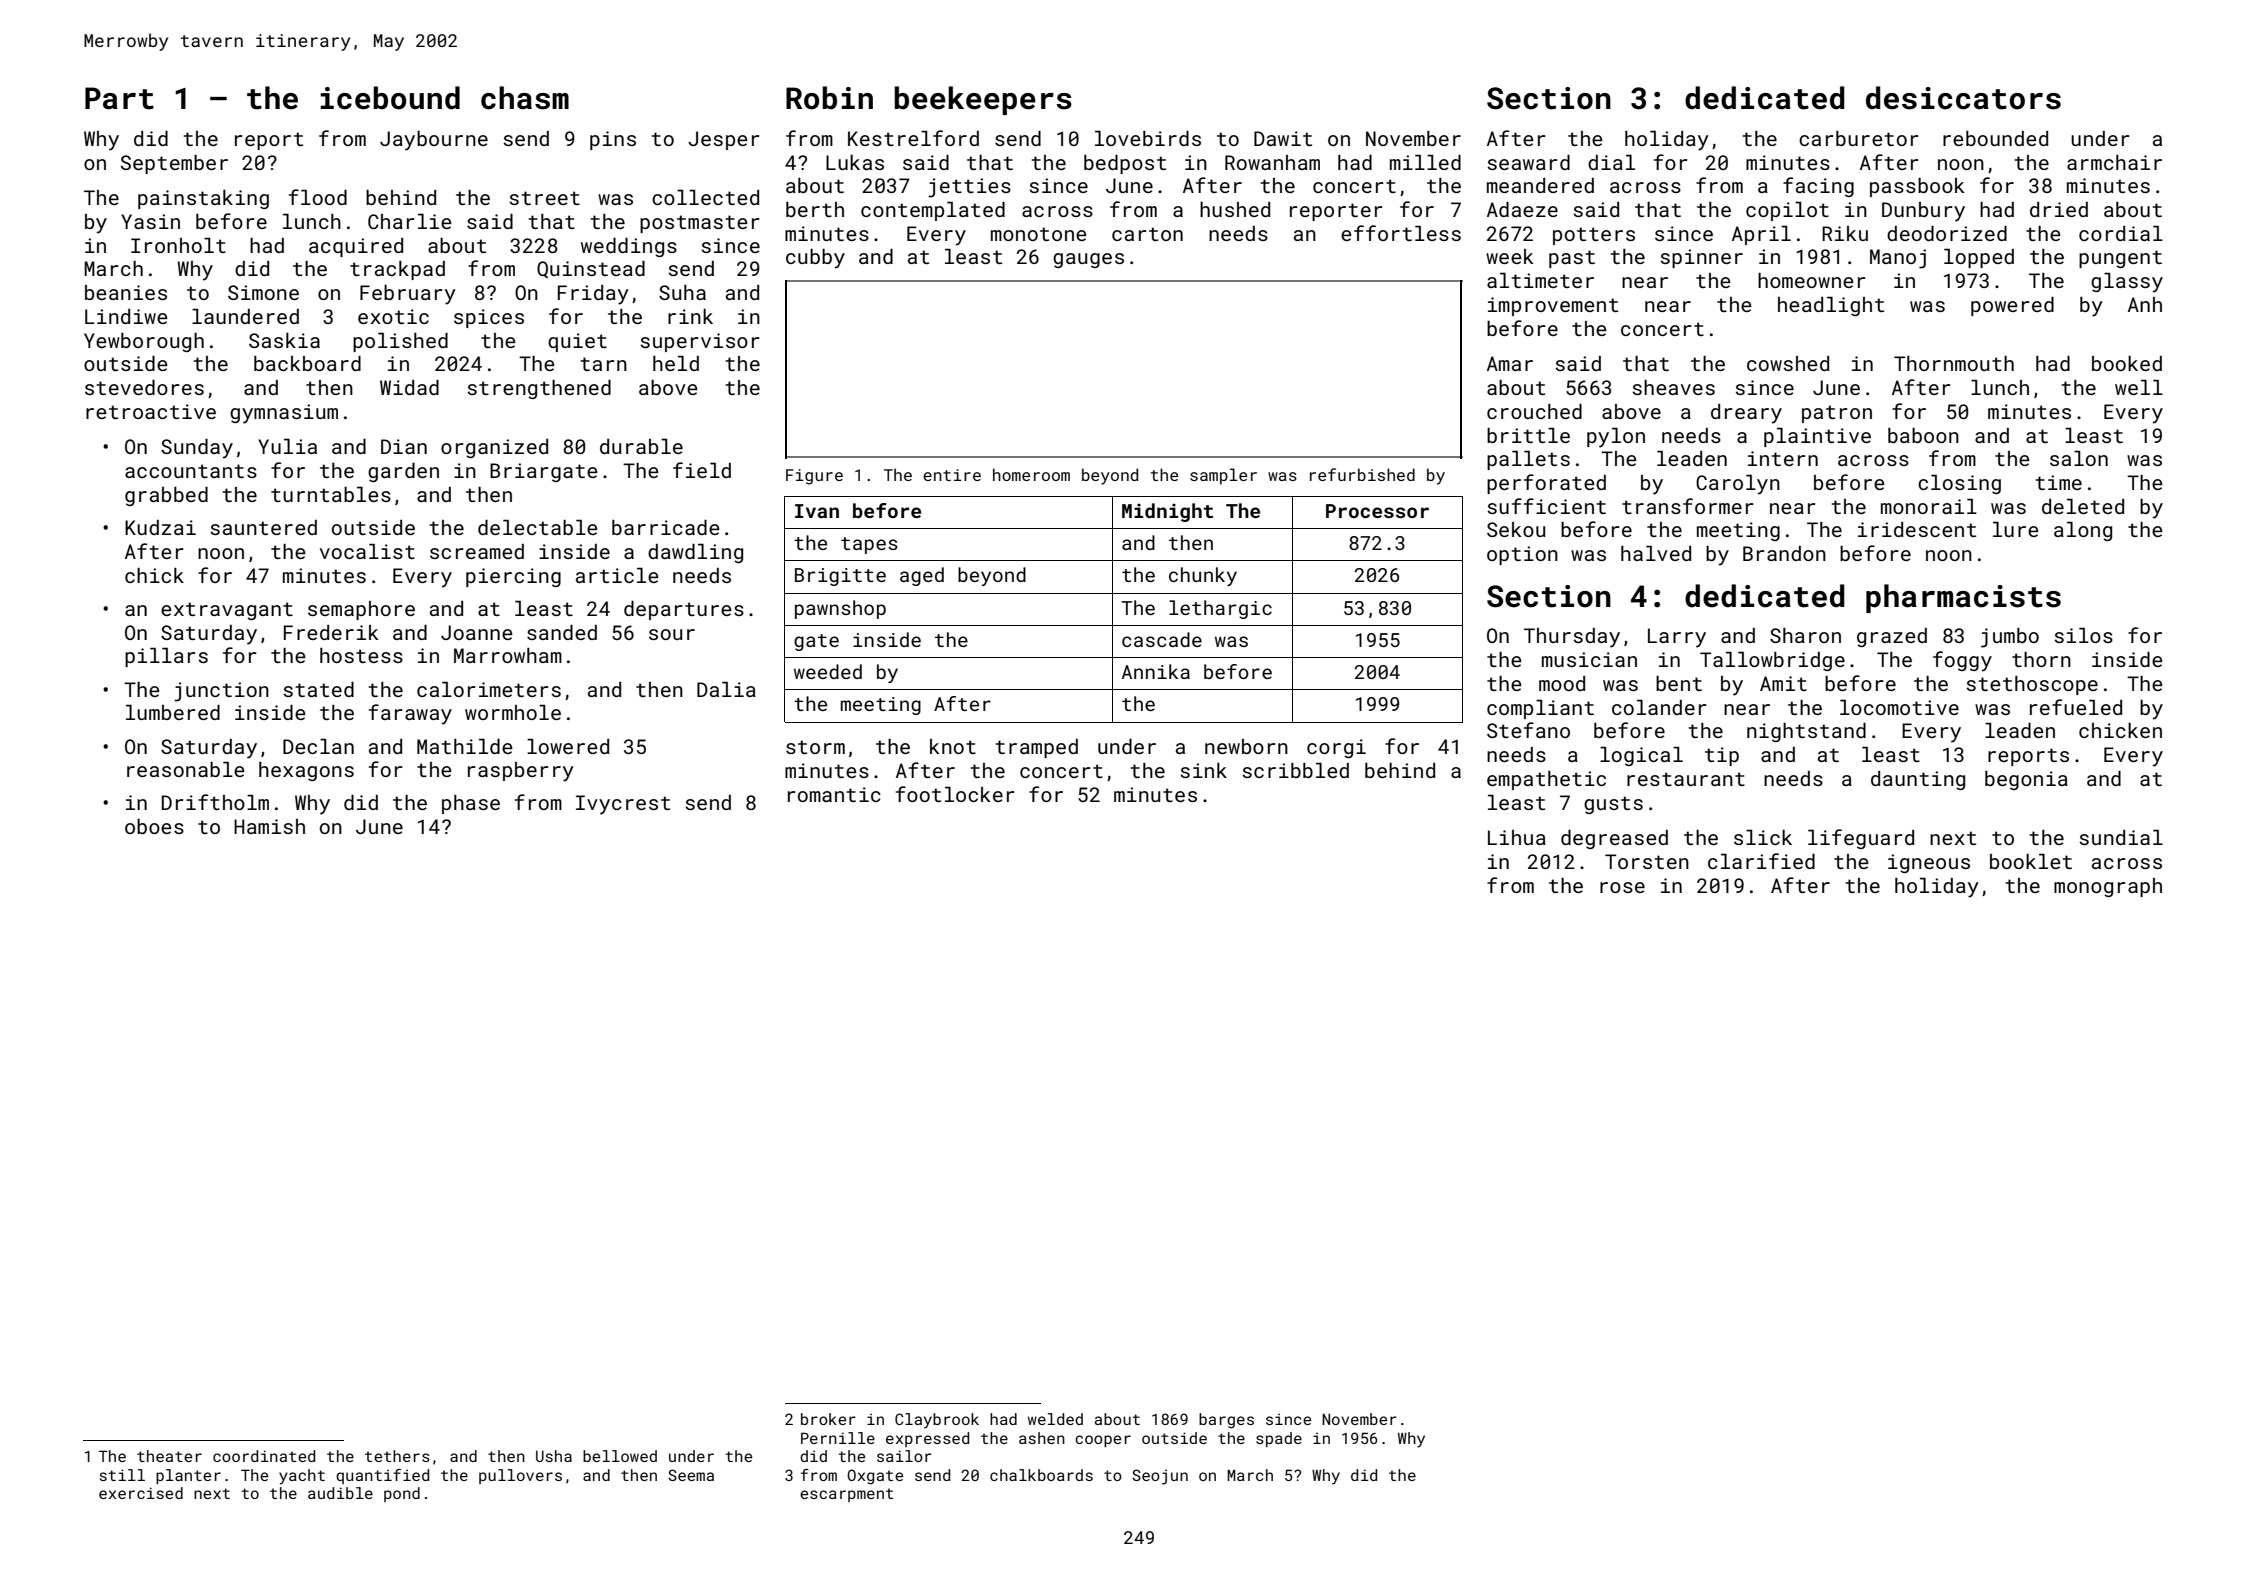 The height and width of the image is (1589, 2247). Describe the element at coordinates (1784, 553) in the image. I see `Brandon` at that location.
